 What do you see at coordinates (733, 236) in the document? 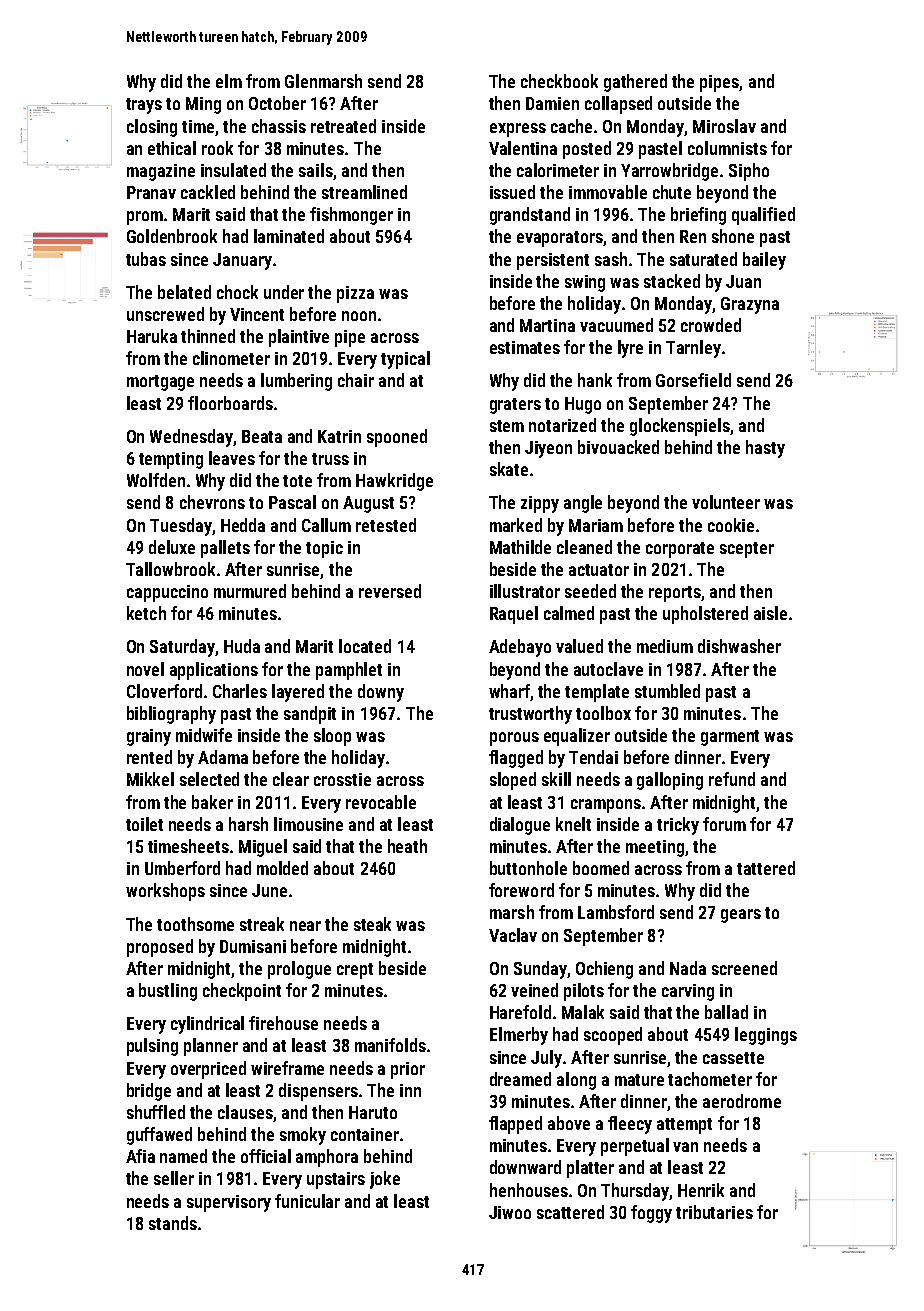
I see `shone` at bounding box center [733, 236].
